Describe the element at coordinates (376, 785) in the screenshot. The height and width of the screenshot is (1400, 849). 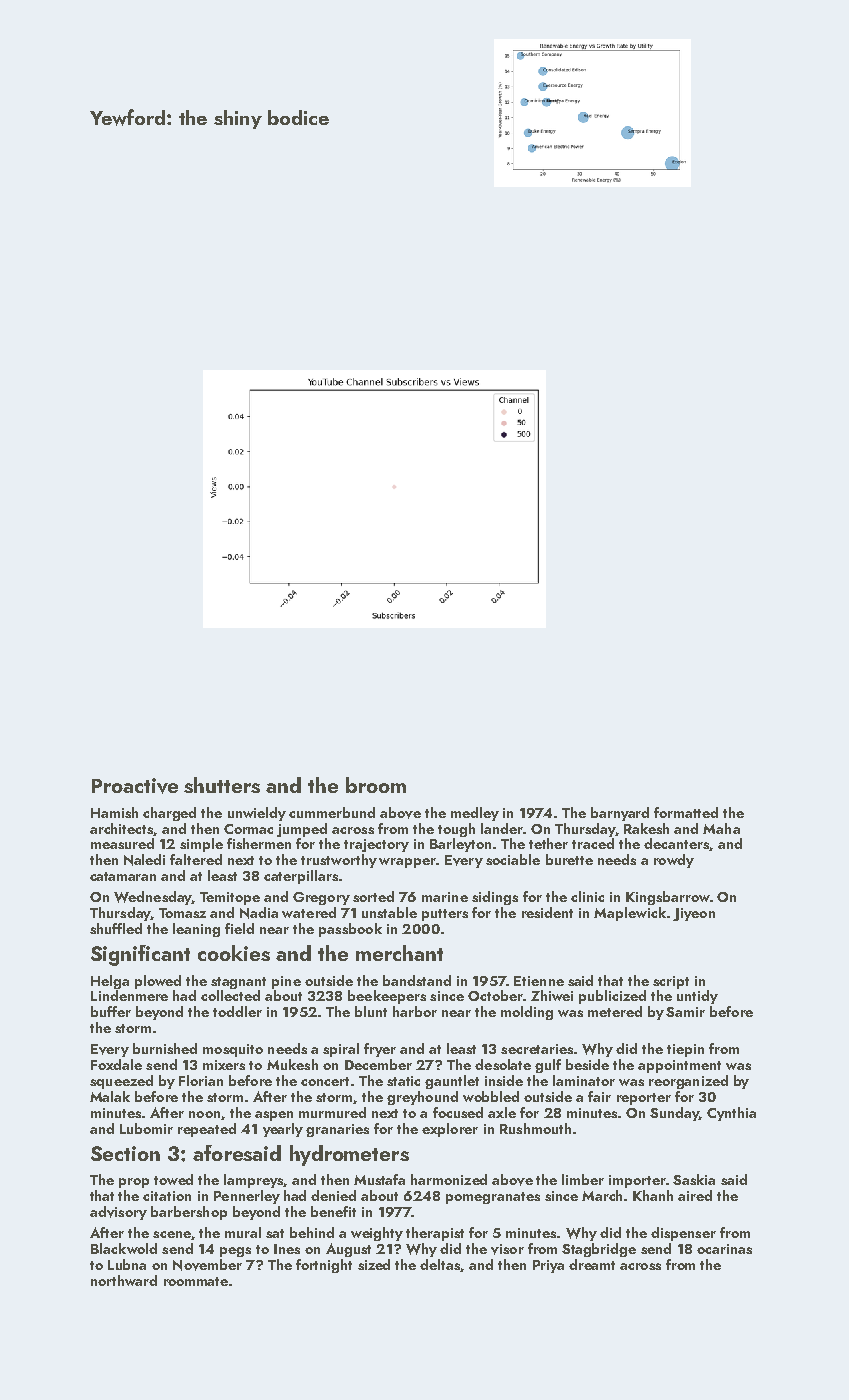
I see `broom` at that location.
